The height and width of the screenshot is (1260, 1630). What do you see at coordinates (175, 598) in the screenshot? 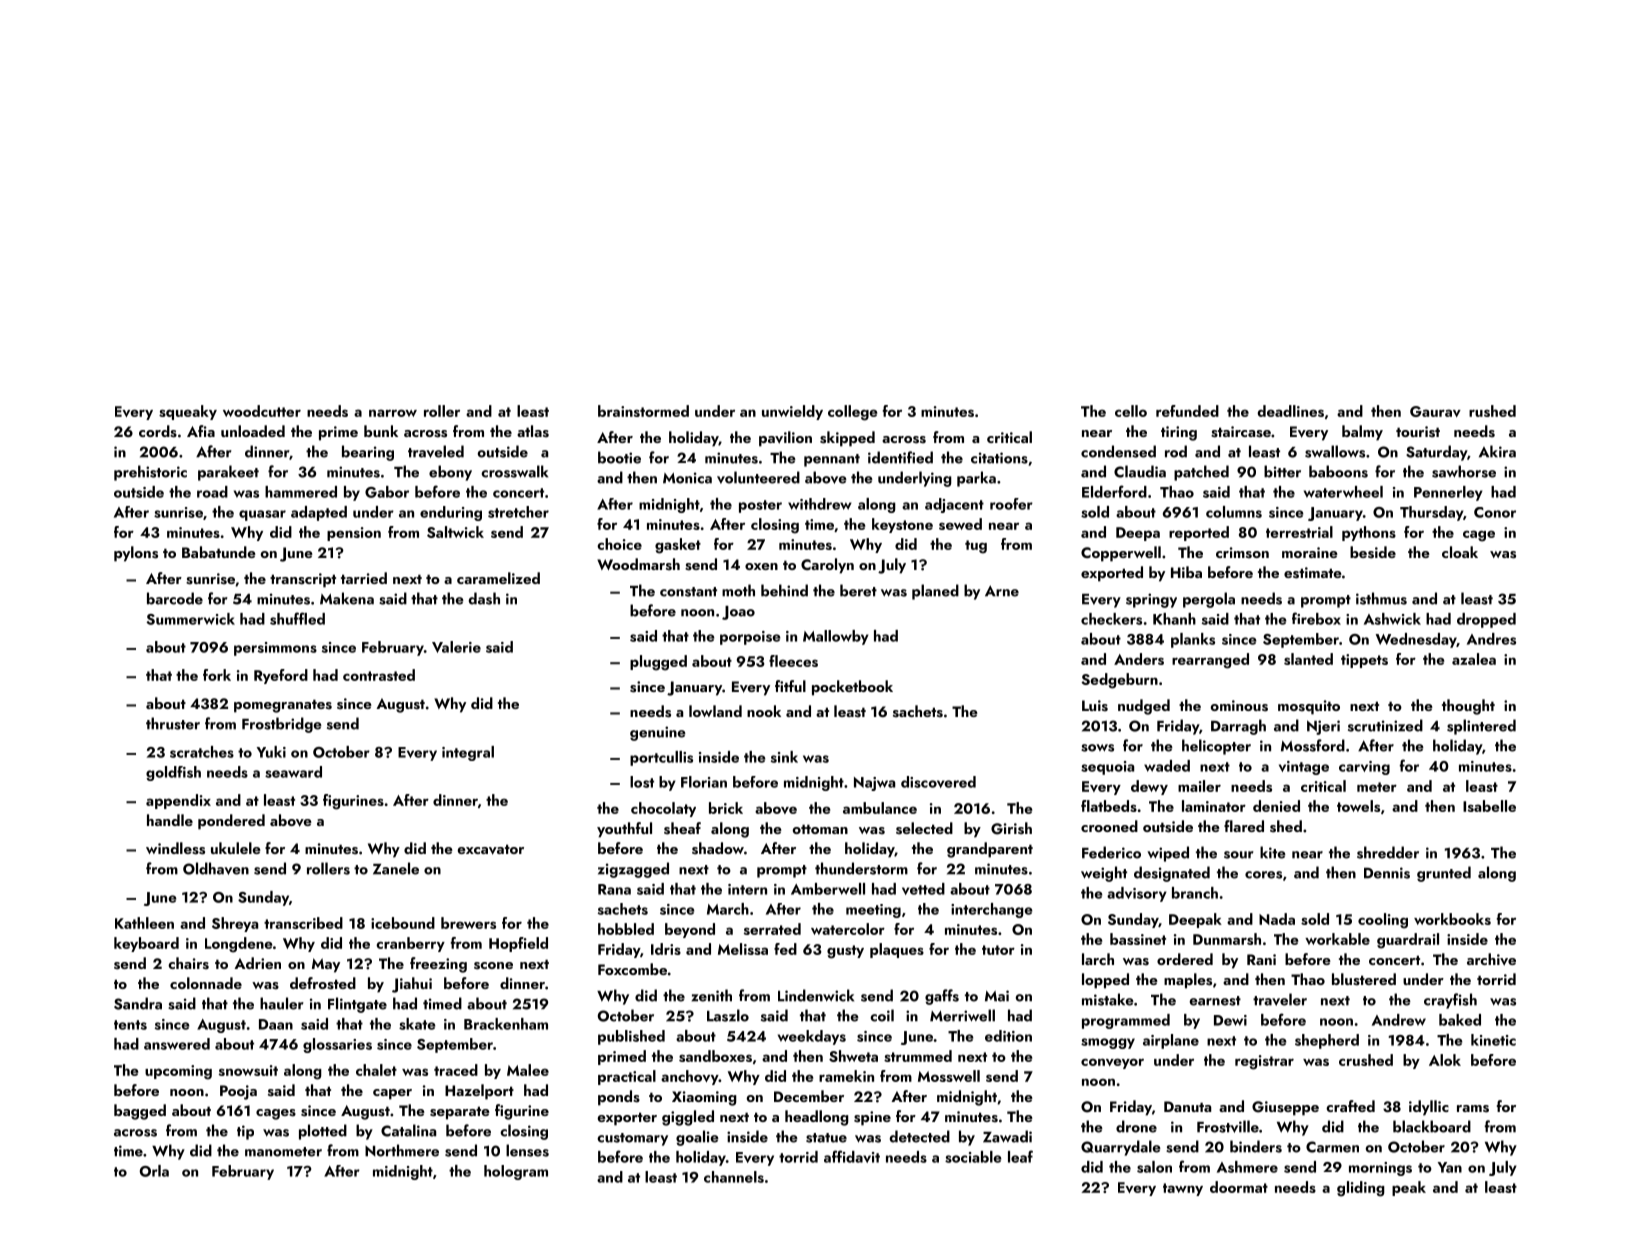
I see `barcode` at bounding box center [175, 598].
